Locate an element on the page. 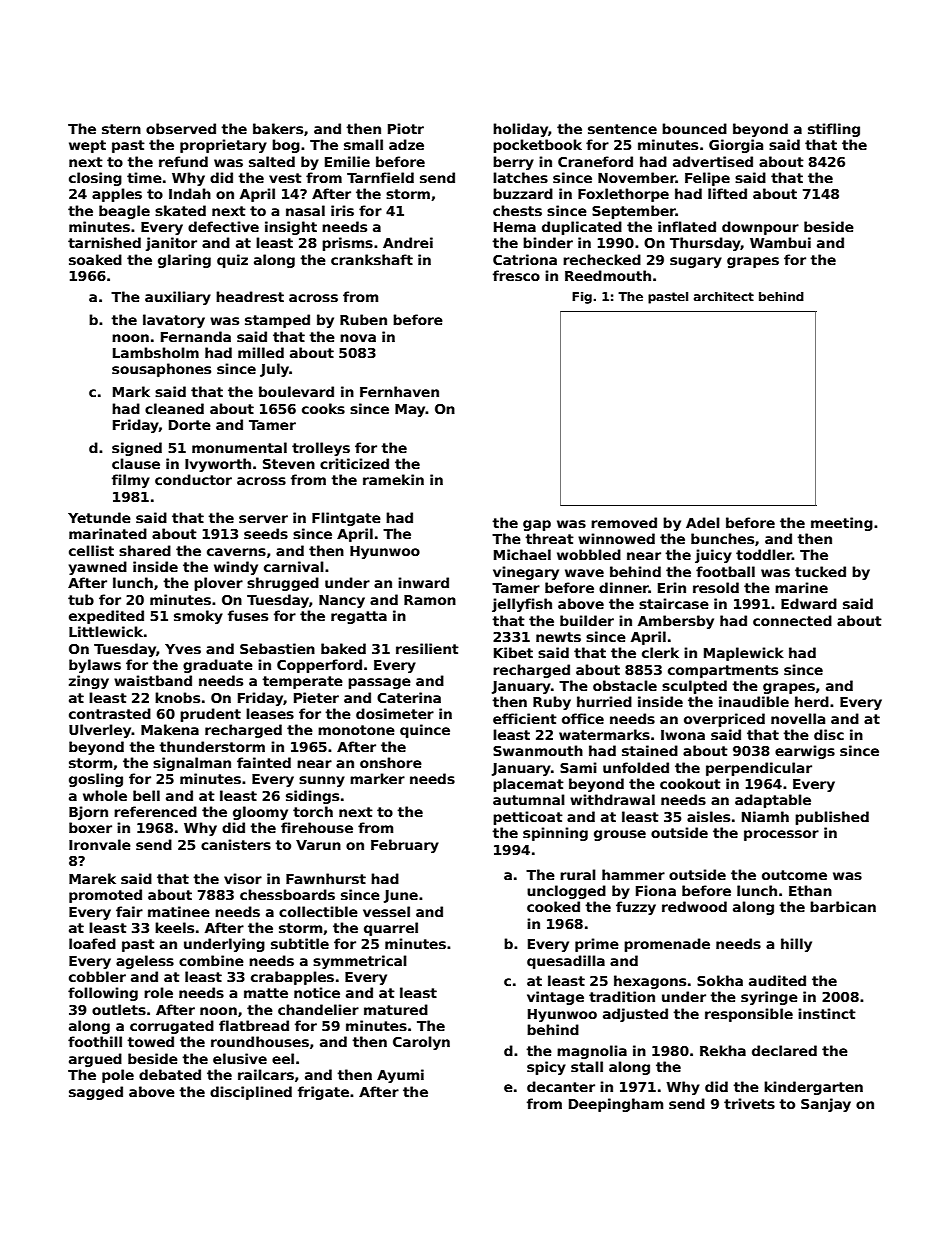 This document has height=1233, width=952. signalman is located at coordinates (192, 764).
